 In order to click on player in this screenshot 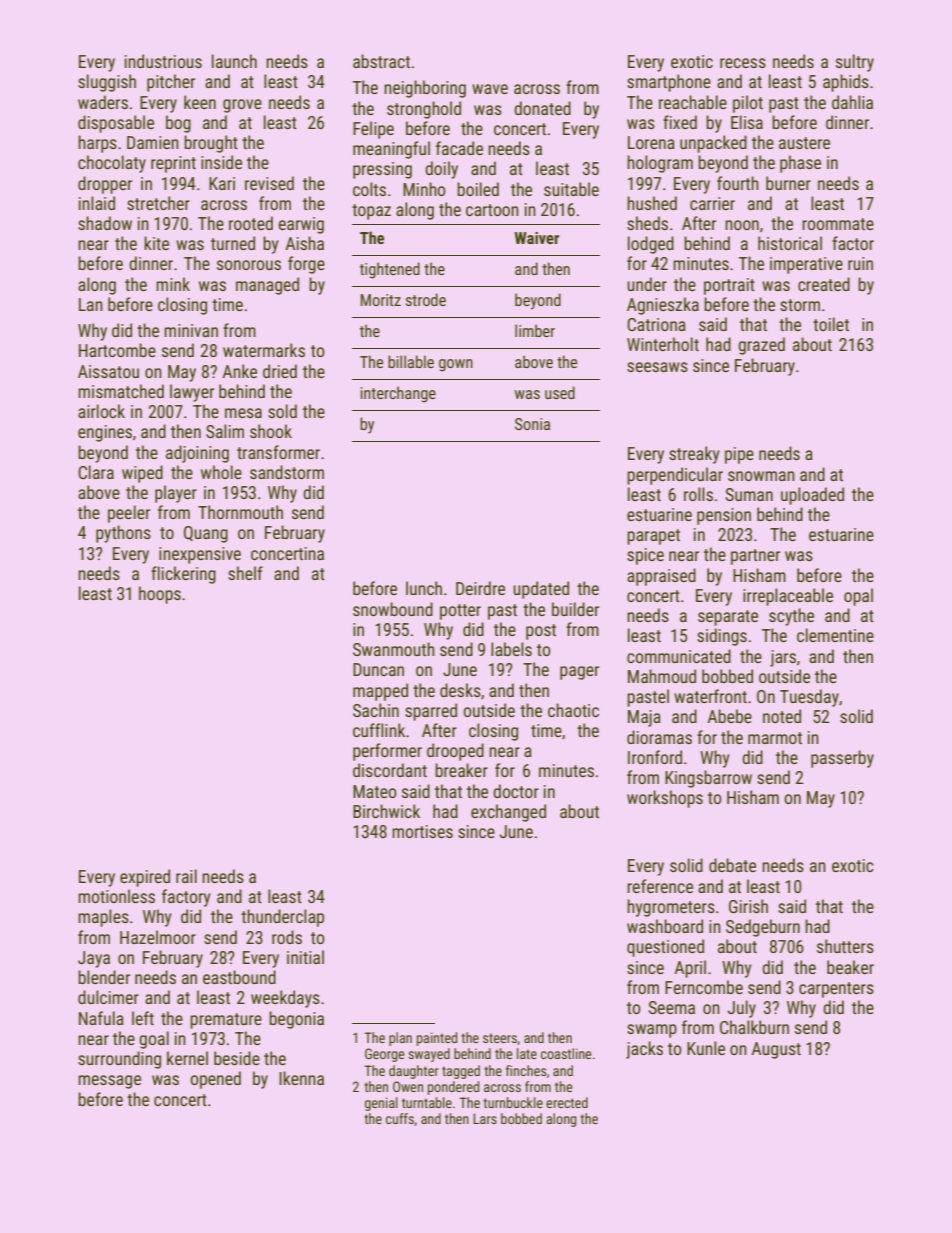, I will do `click(176, 494)`.
